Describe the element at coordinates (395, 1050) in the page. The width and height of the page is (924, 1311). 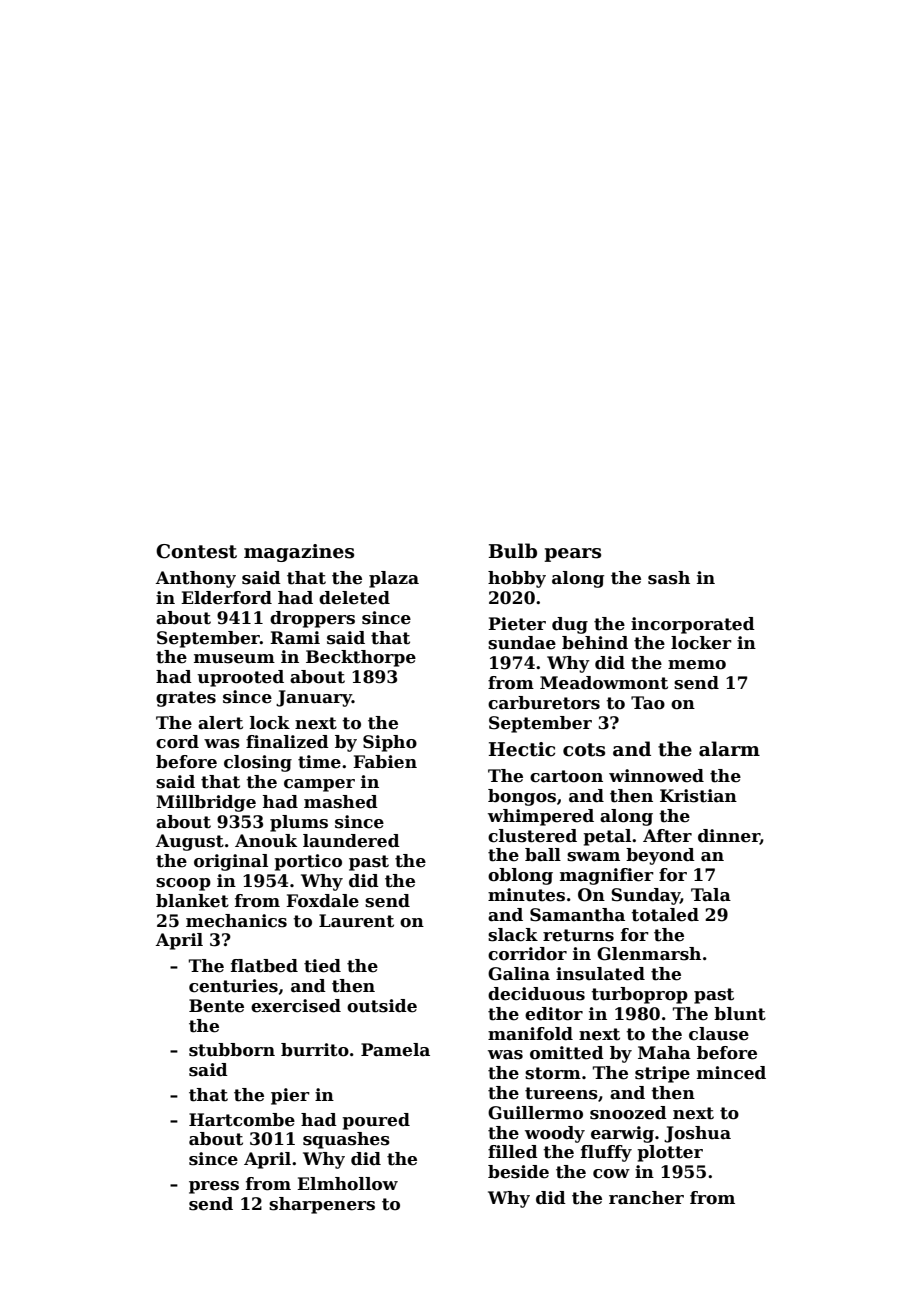
I see `Pamela` at that location.
